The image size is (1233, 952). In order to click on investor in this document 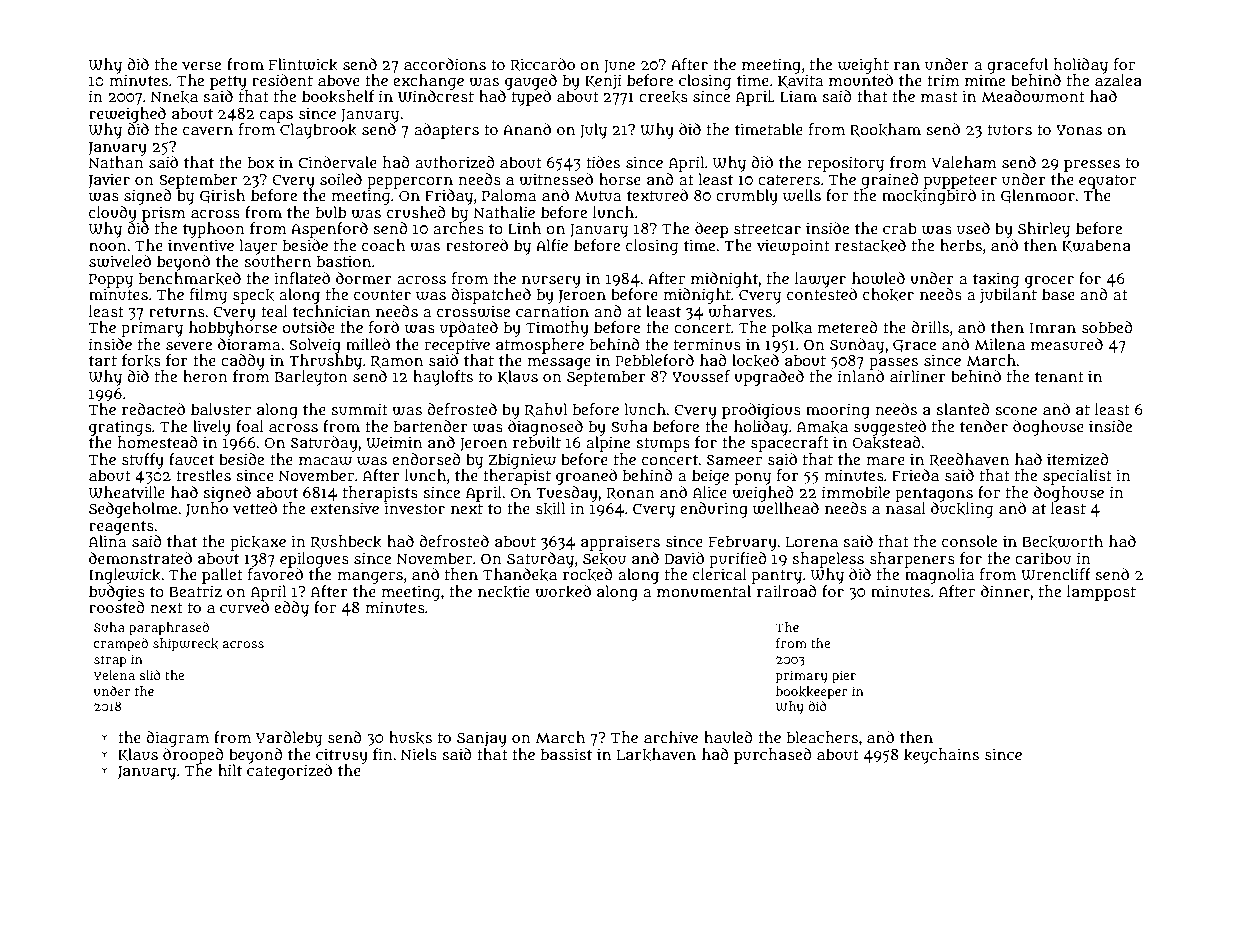, I will do `click(414, 508)`.
